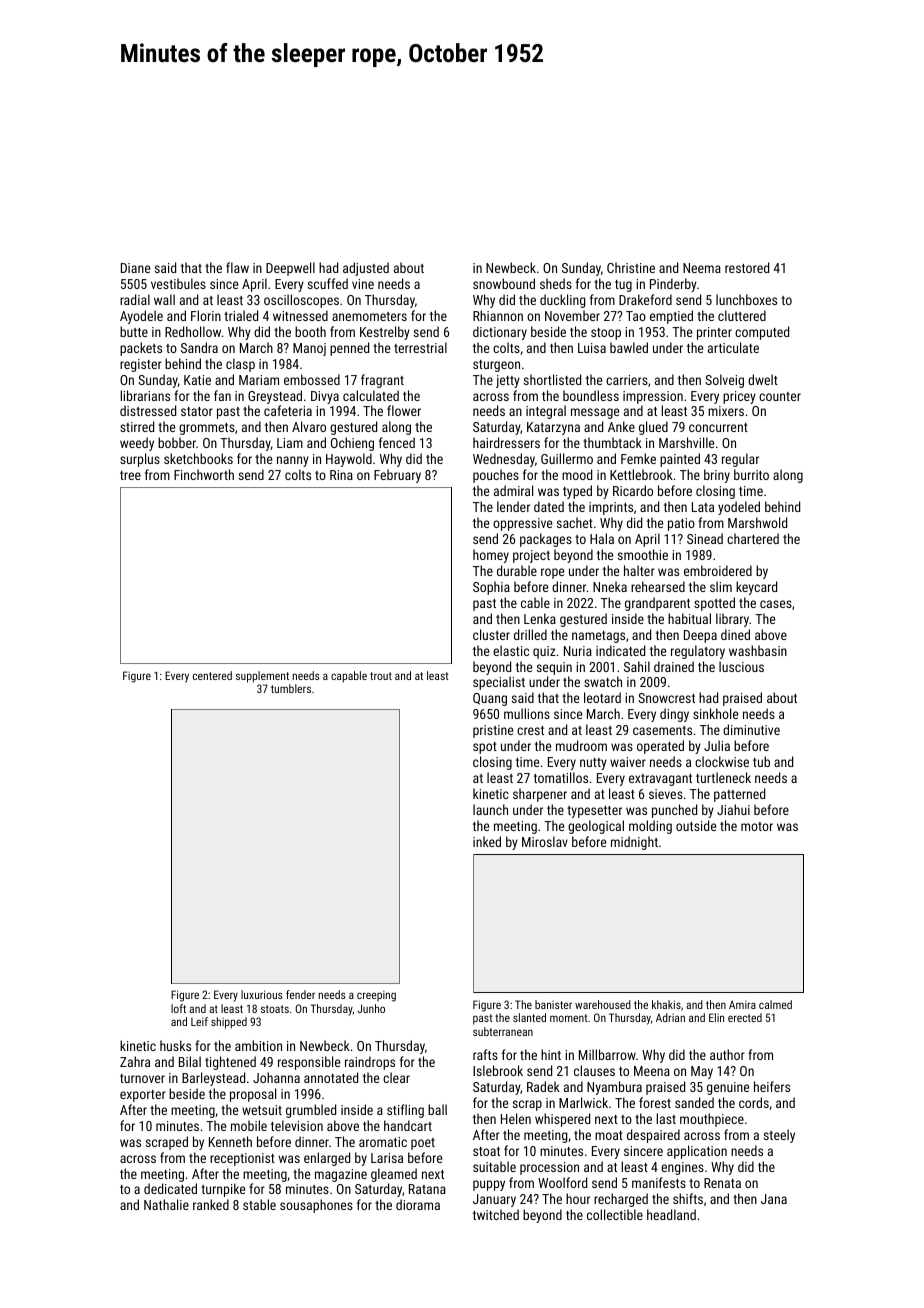 The image size is (924, 1308). I want to click on tree, so click(130, 475).
